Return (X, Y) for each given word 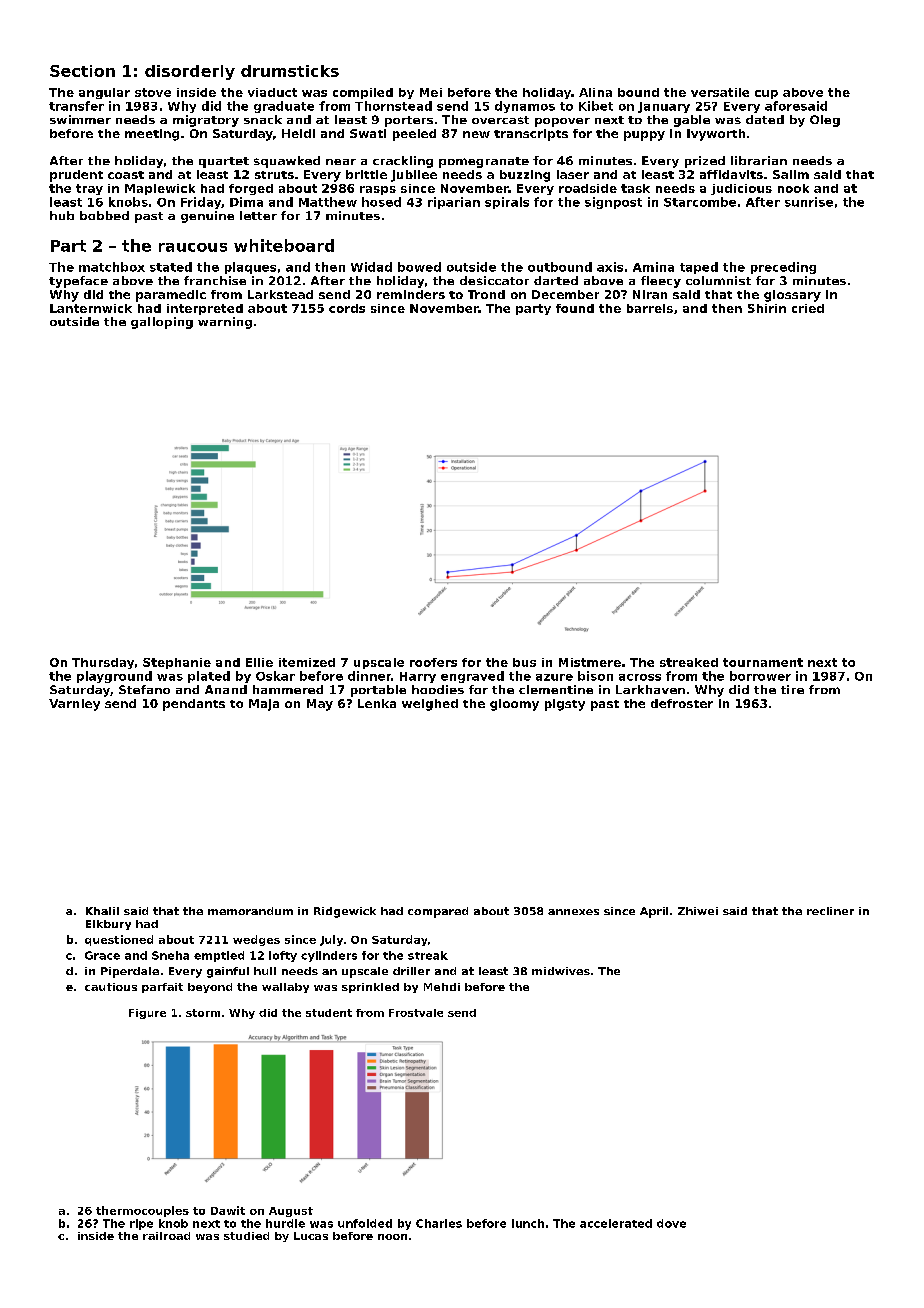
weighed (430, 705)
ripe (141, 1224)
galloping (162, 323)
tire (792, 689)
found (575, 308)
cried (808, 308)
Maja (264, 705)
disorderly (190, 72)
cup (766, 94)
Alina (595, 92)
